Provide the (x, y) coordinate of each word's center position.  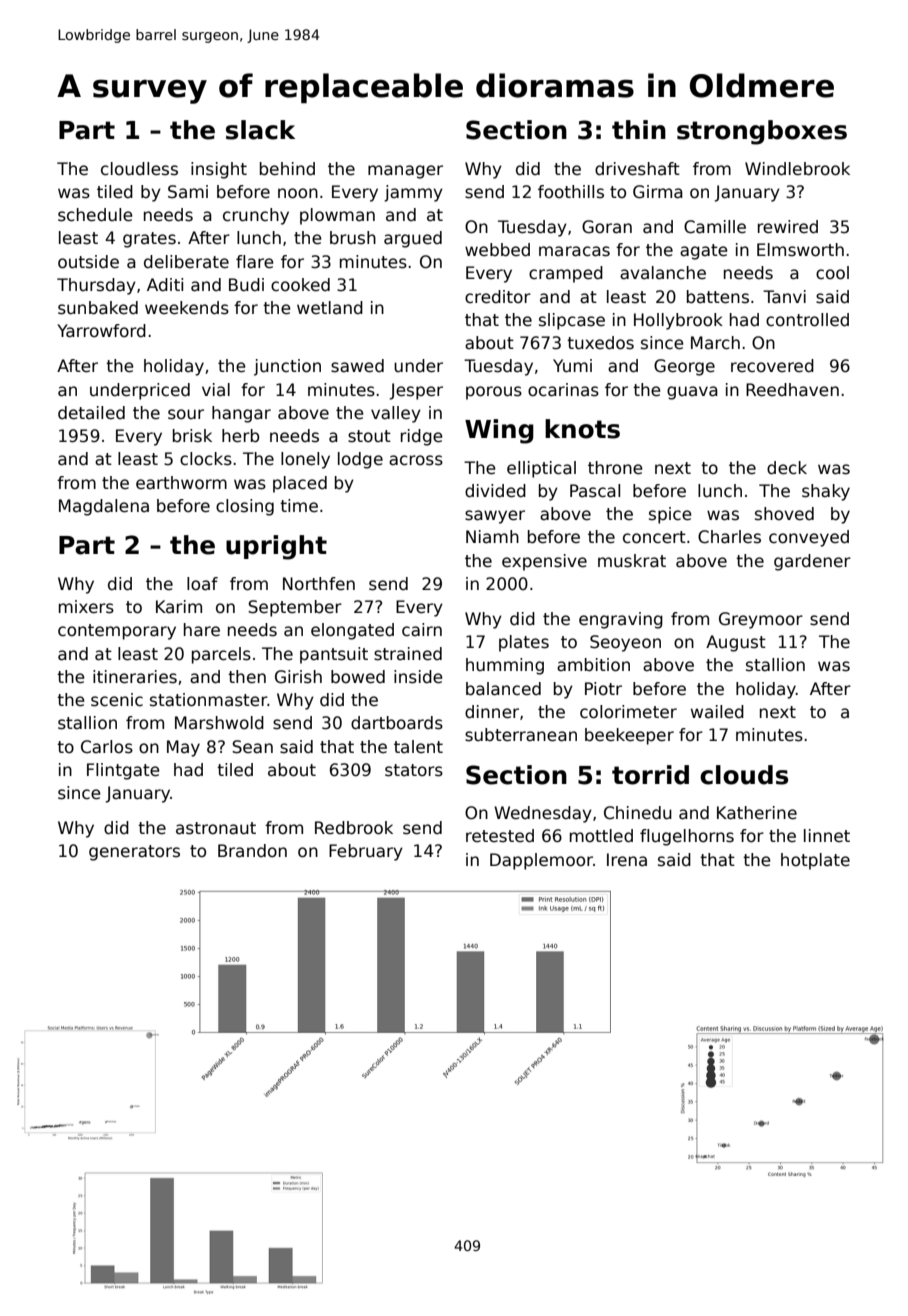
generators (134, 853)
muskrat (632, 561)
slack (260, 130)
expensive (544, 562)
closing (245, 507)
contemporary (117, 632)
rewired (788, 227)
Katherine (757, 813)
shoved (784, 514)
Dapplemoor (541, 861)
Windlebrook (797, 169)
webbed (497, 250)
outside (88, 262)
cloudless (139, 169)
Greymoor (761, 620)
